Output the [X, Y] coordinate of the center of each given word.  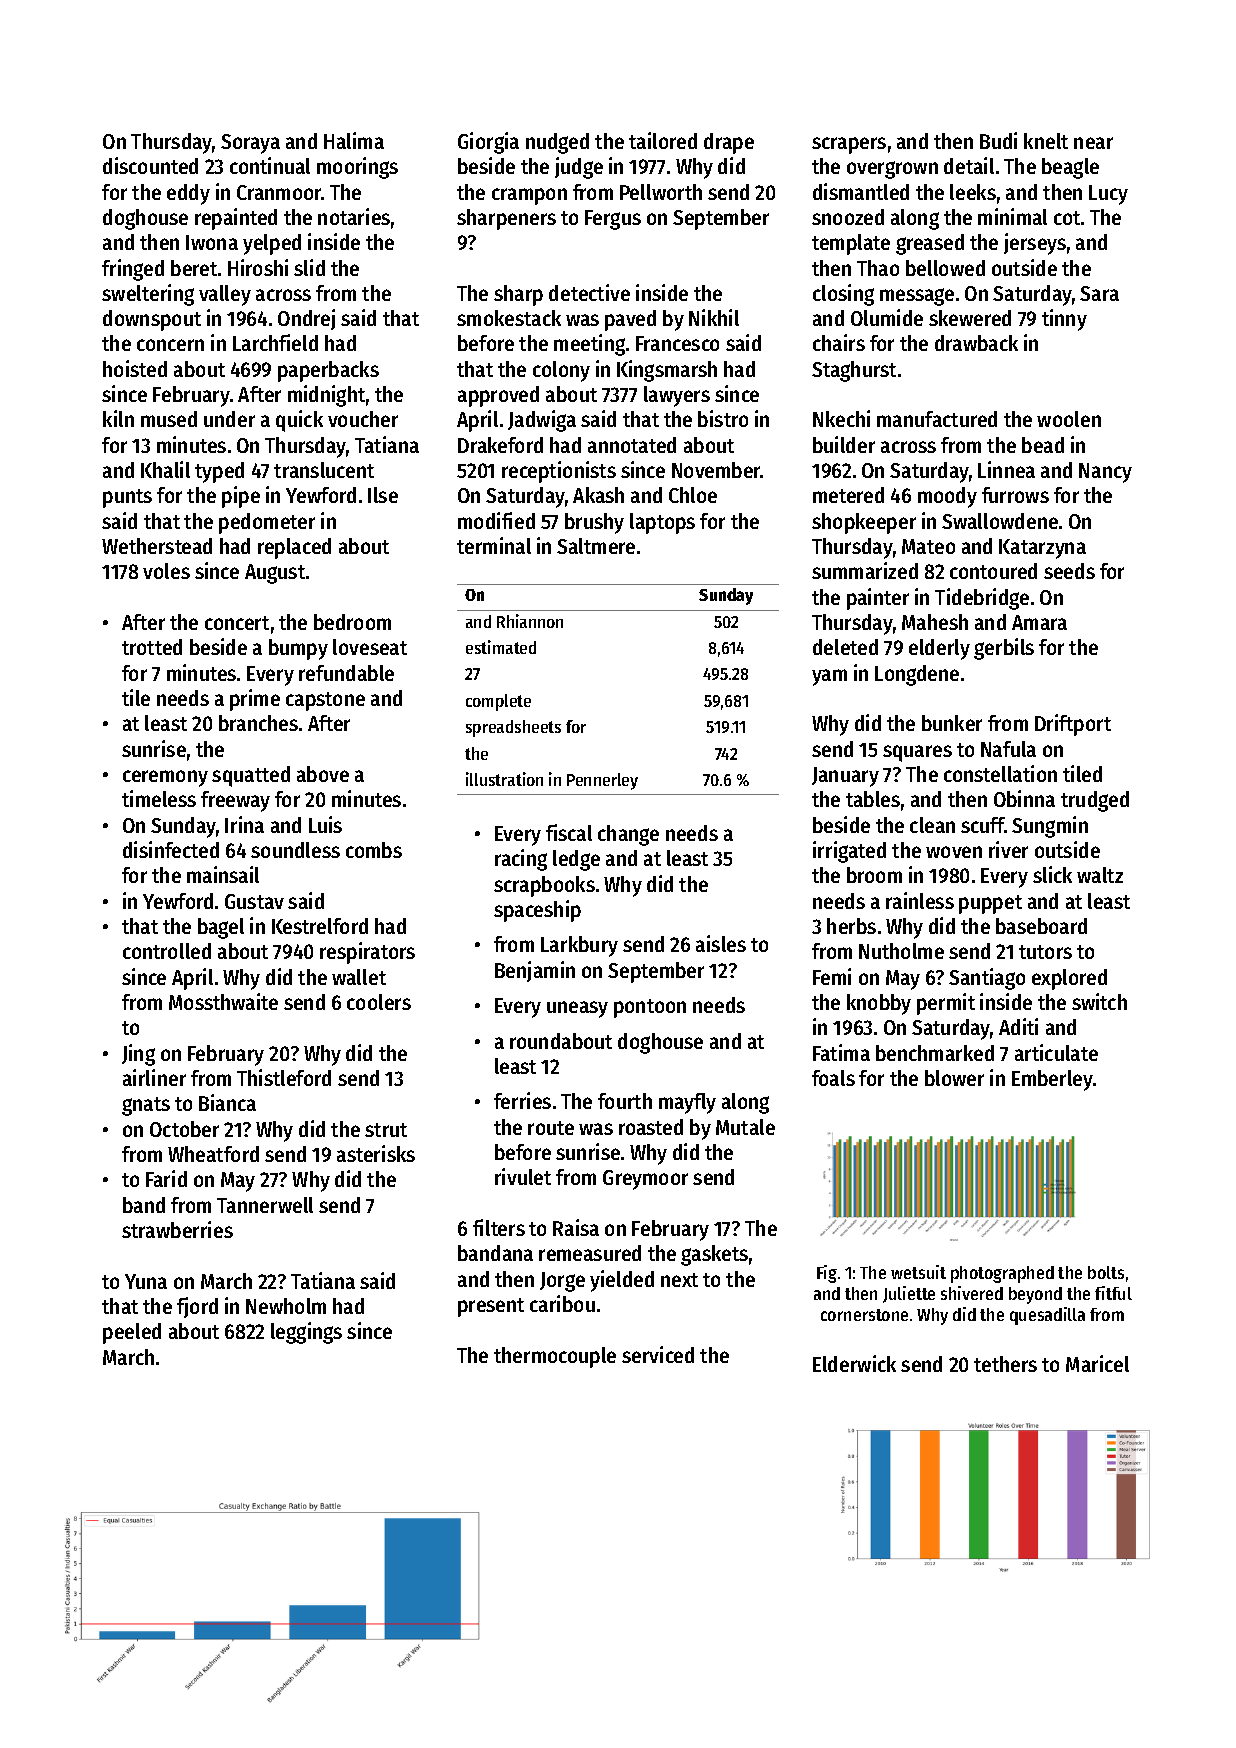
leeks [973, 192]
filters [499, 1227]
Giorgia [488, 143]
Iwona [212, 242]
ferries [522, 1100]
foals [833, 1078]
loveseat [370, 647]
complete [498, 702]
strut [386, 1130]
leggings [306, 1333]
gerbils [1004, 649]
